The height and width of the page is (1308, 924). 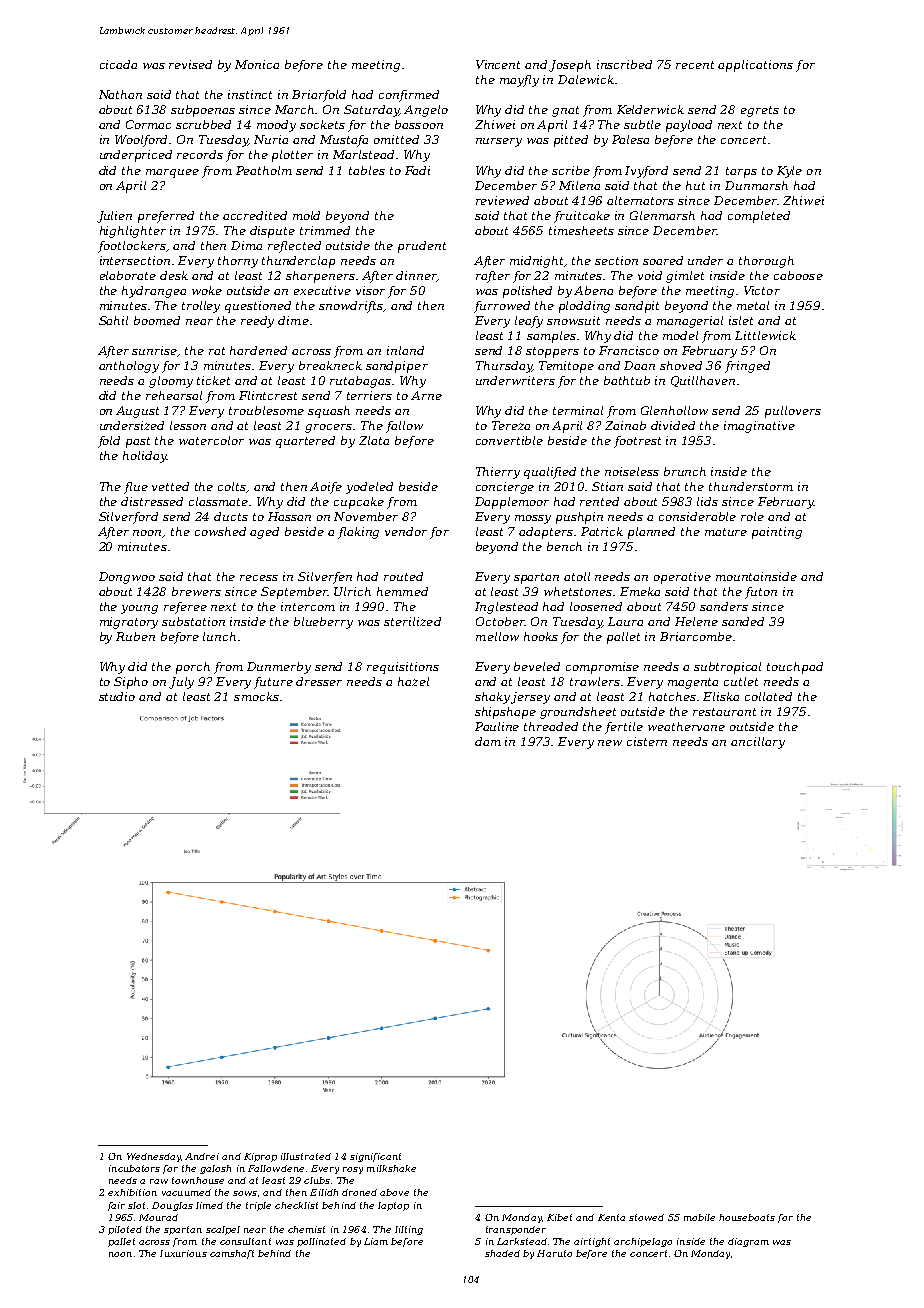 What do you see at coordinates (120, 94) in the page?
I see `Nathan` at bounding box center [120, 94].
